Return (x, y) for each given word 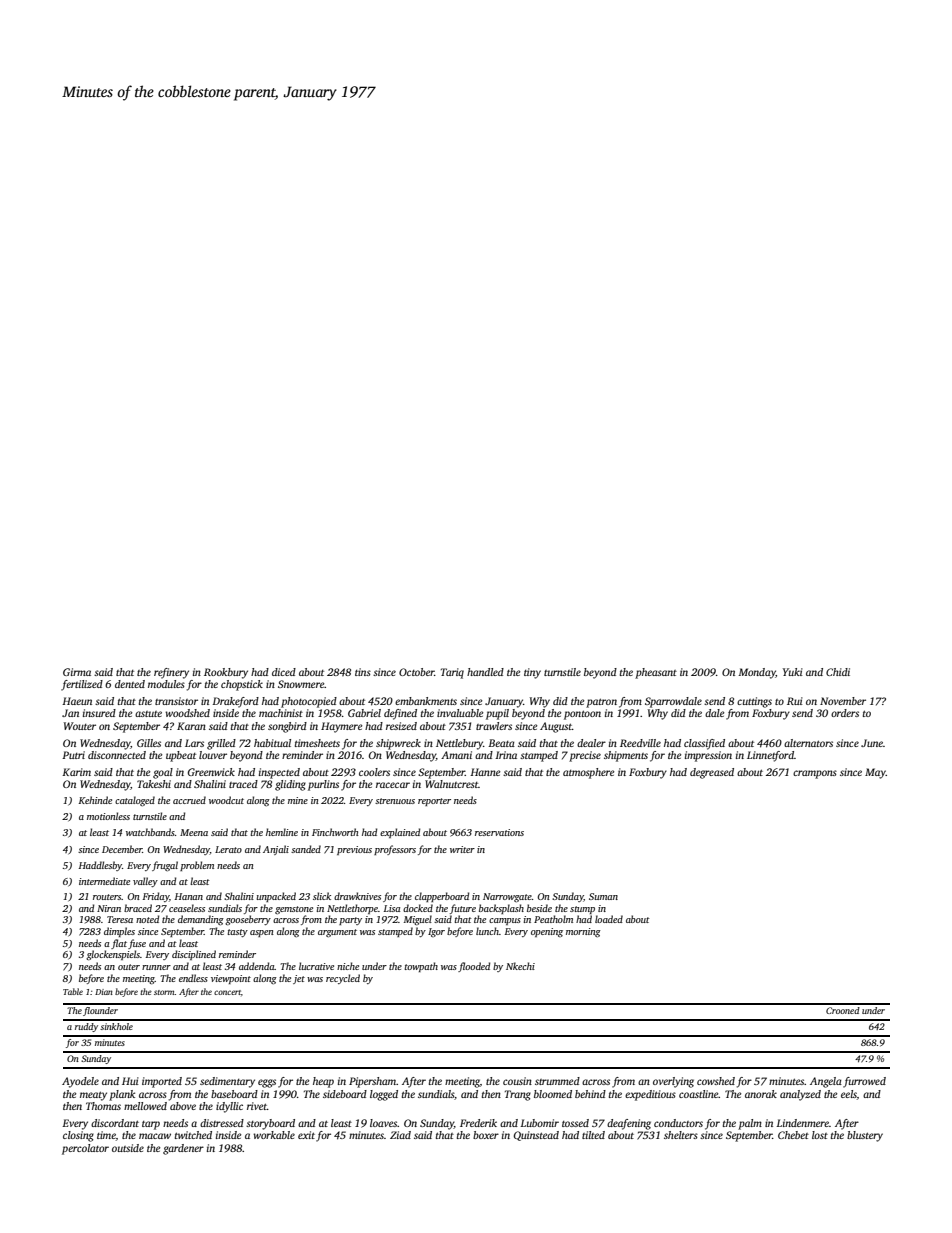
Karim (76, 772)
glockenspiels (113, 955)
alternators (808, 743)
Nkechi (520, 966)
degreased (712, 773)
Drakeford (236, 702)
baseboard (234, 1094)
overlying (673, 1082)
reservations (499, 832)
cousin (517, 1081)
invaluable (460, 713)
